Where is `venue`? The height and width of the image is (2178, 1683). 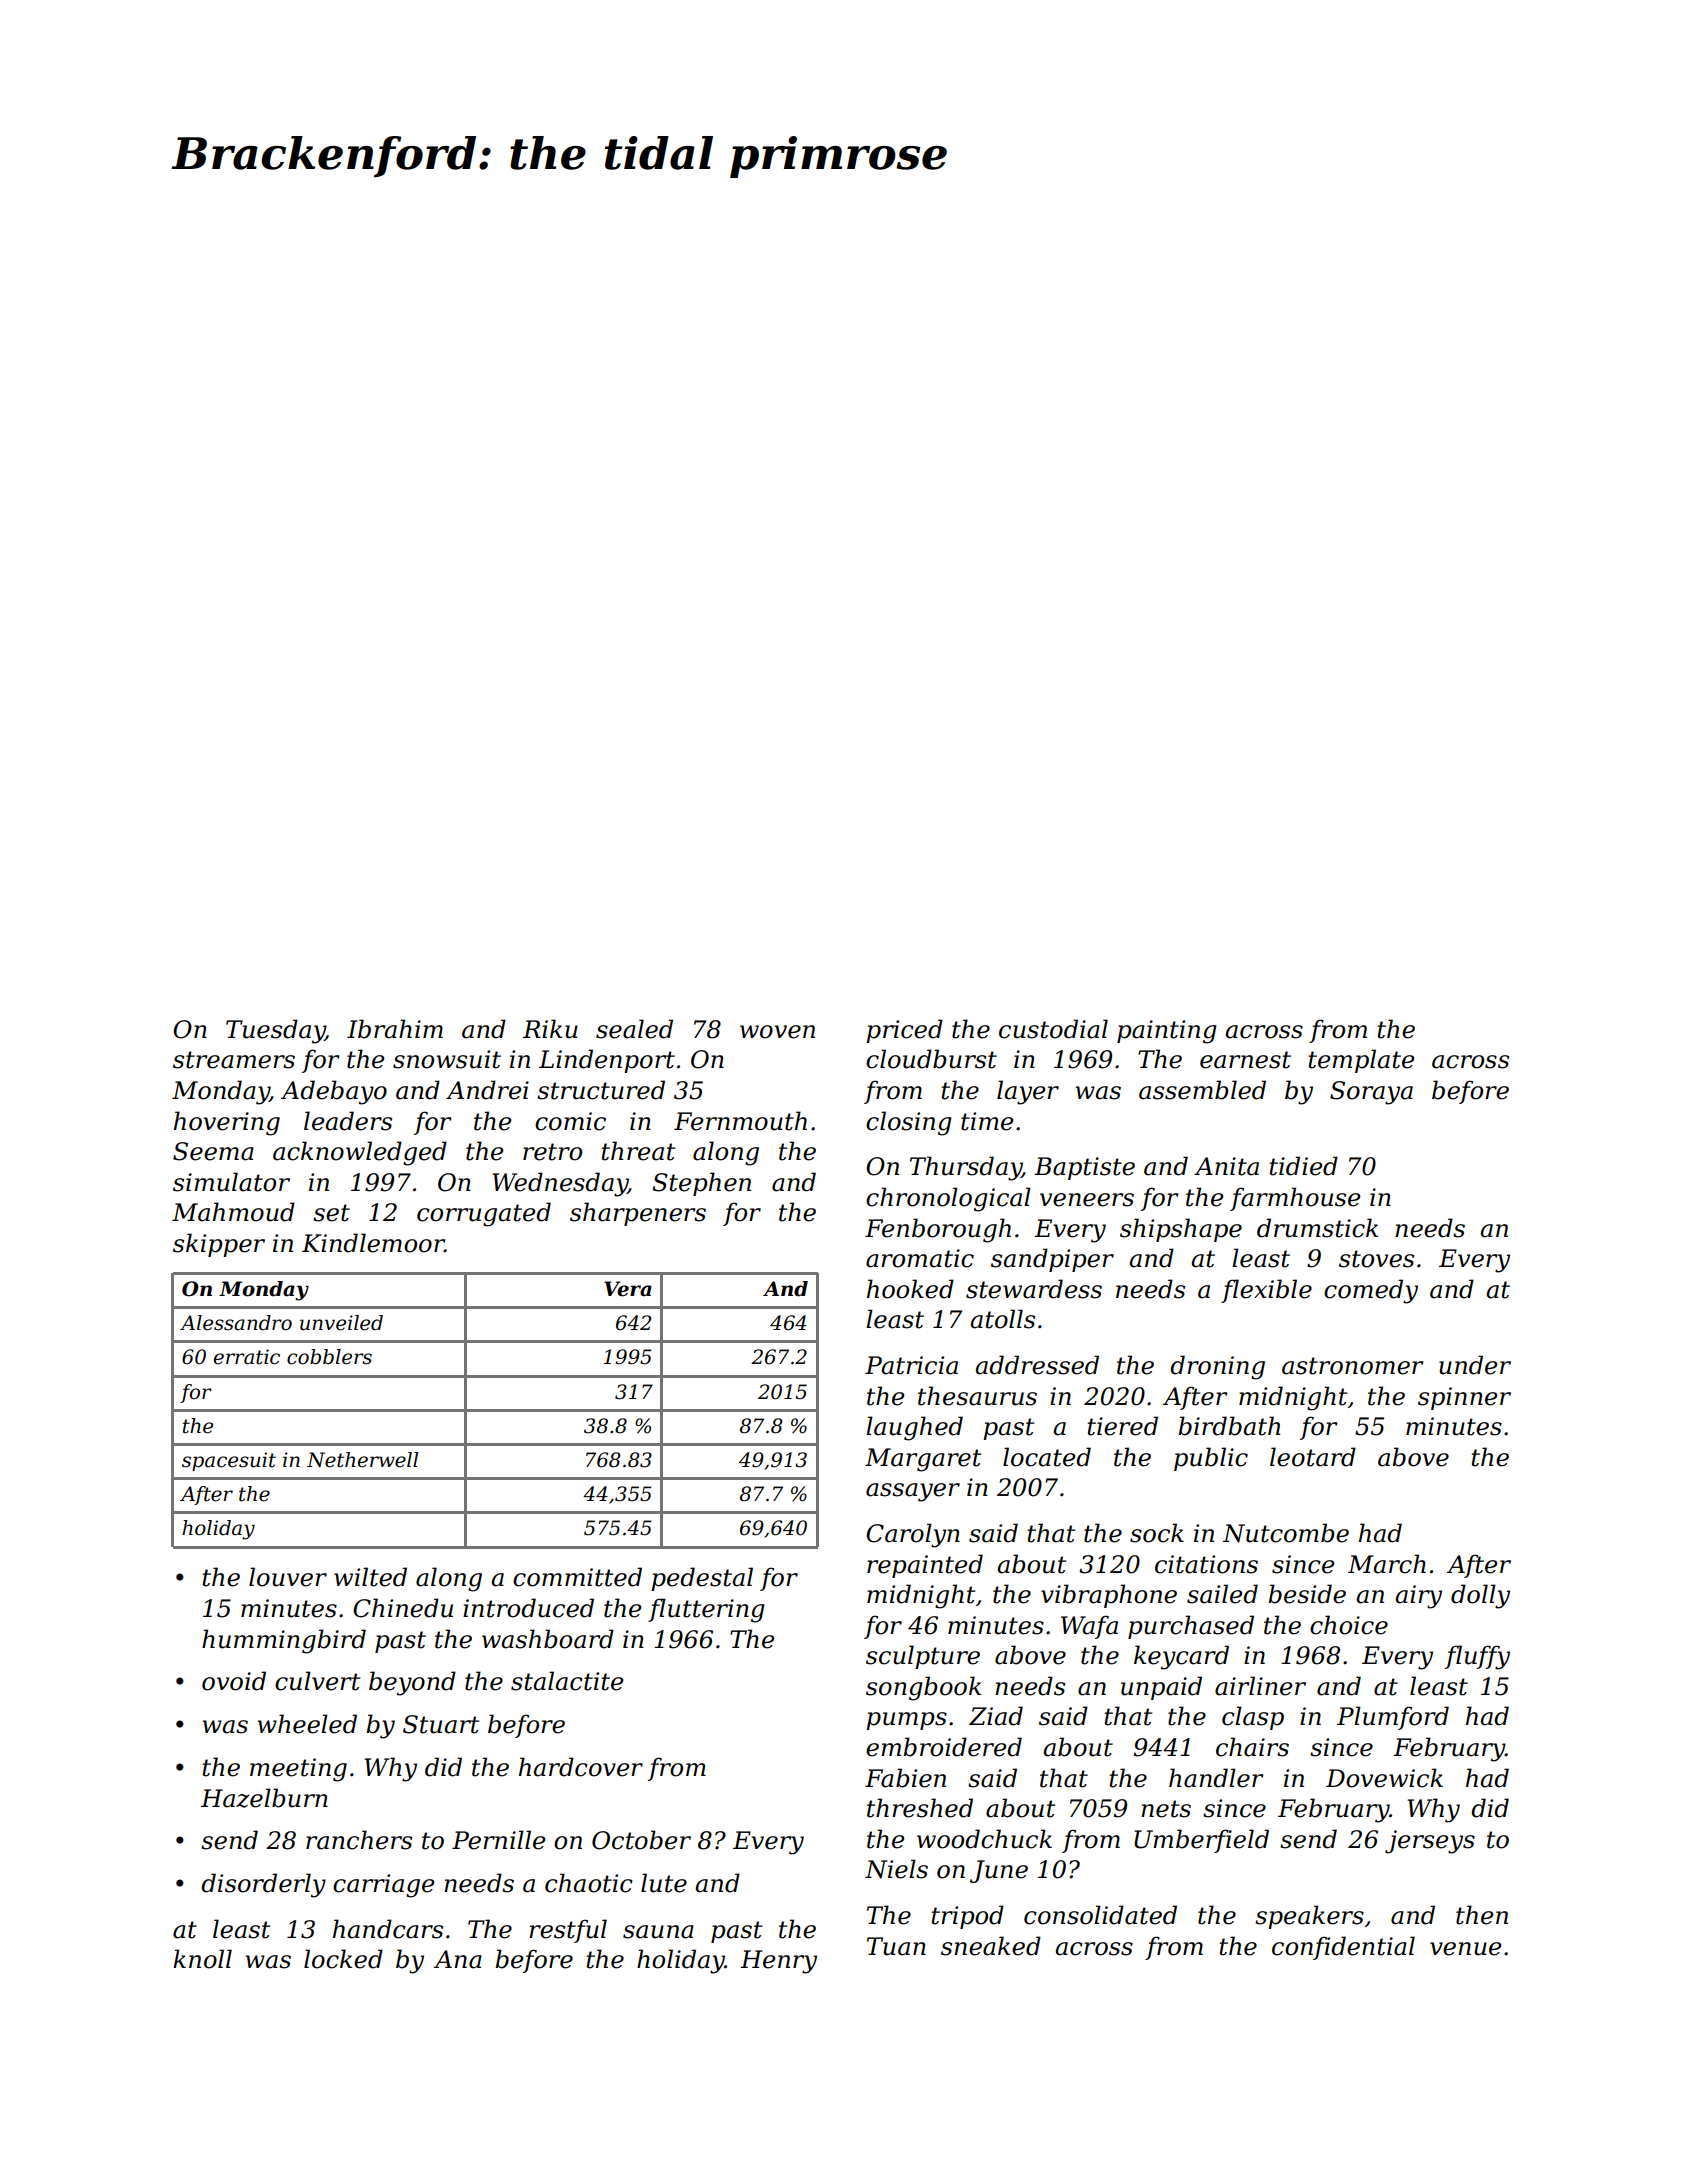 venue is located at coordinates (1465, 1949).
